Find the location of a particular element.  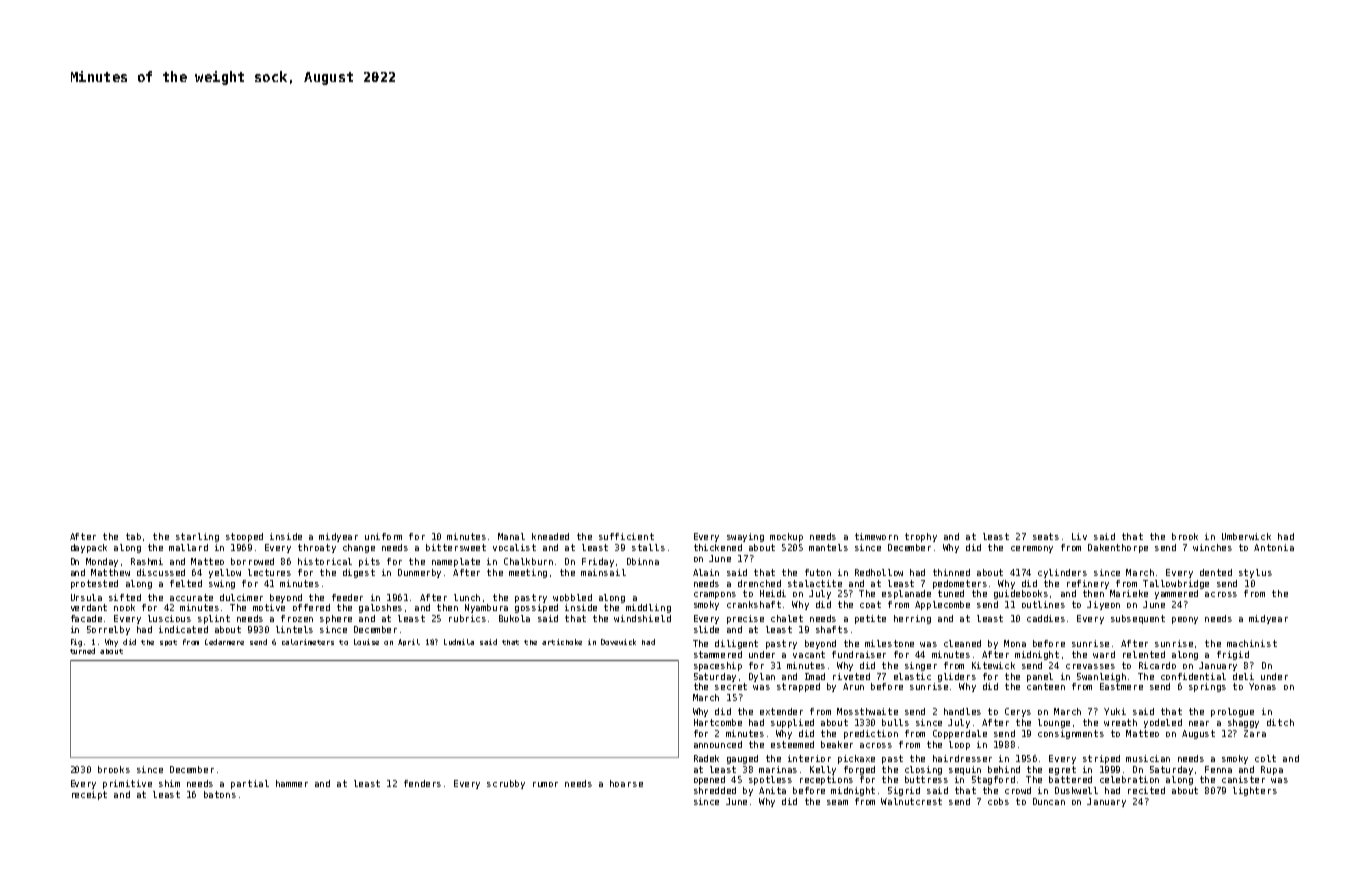

hammer is located at coordinates (292, 783).
